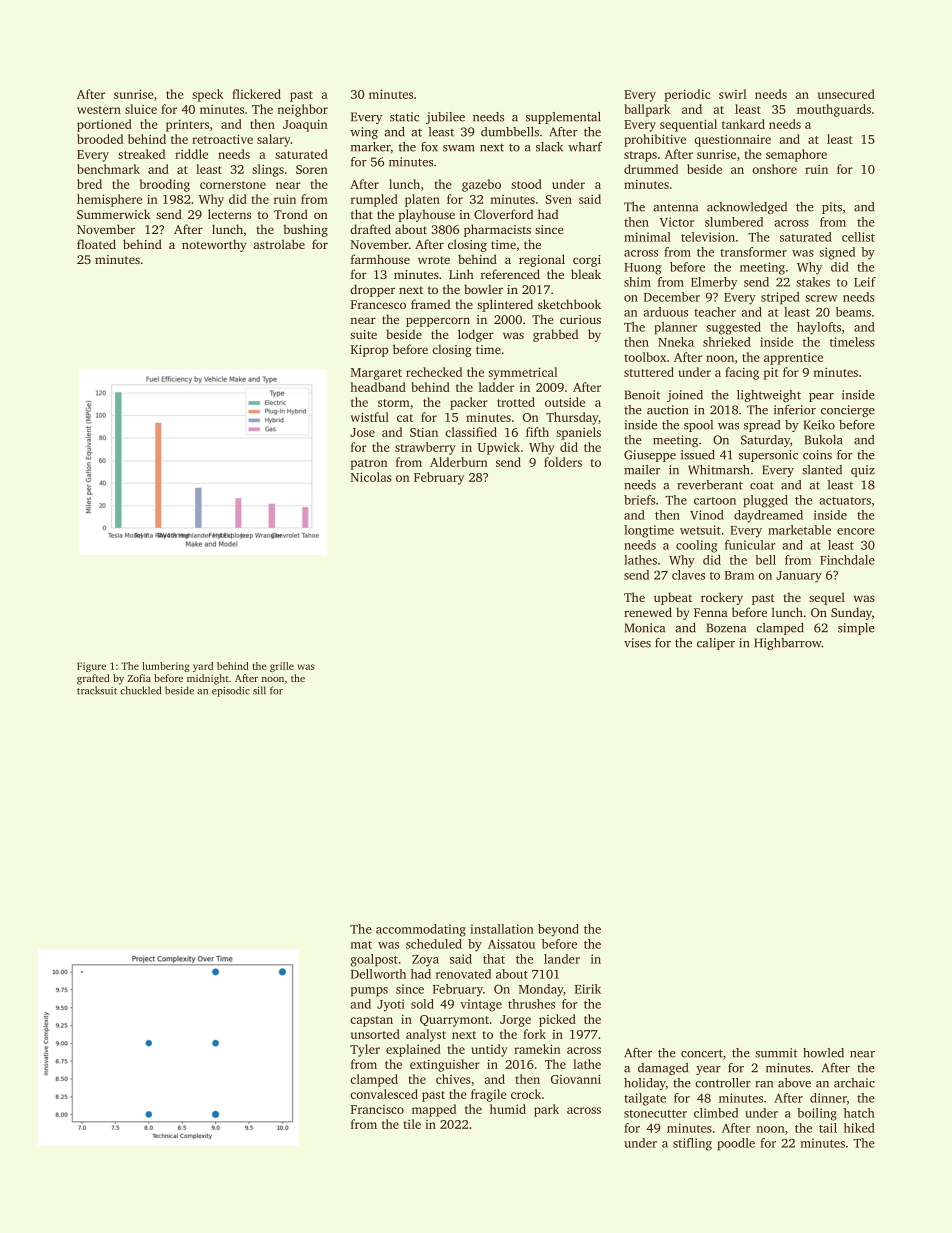 The image size is (952, 1233). I want to click on outside, so click(565, 402).
